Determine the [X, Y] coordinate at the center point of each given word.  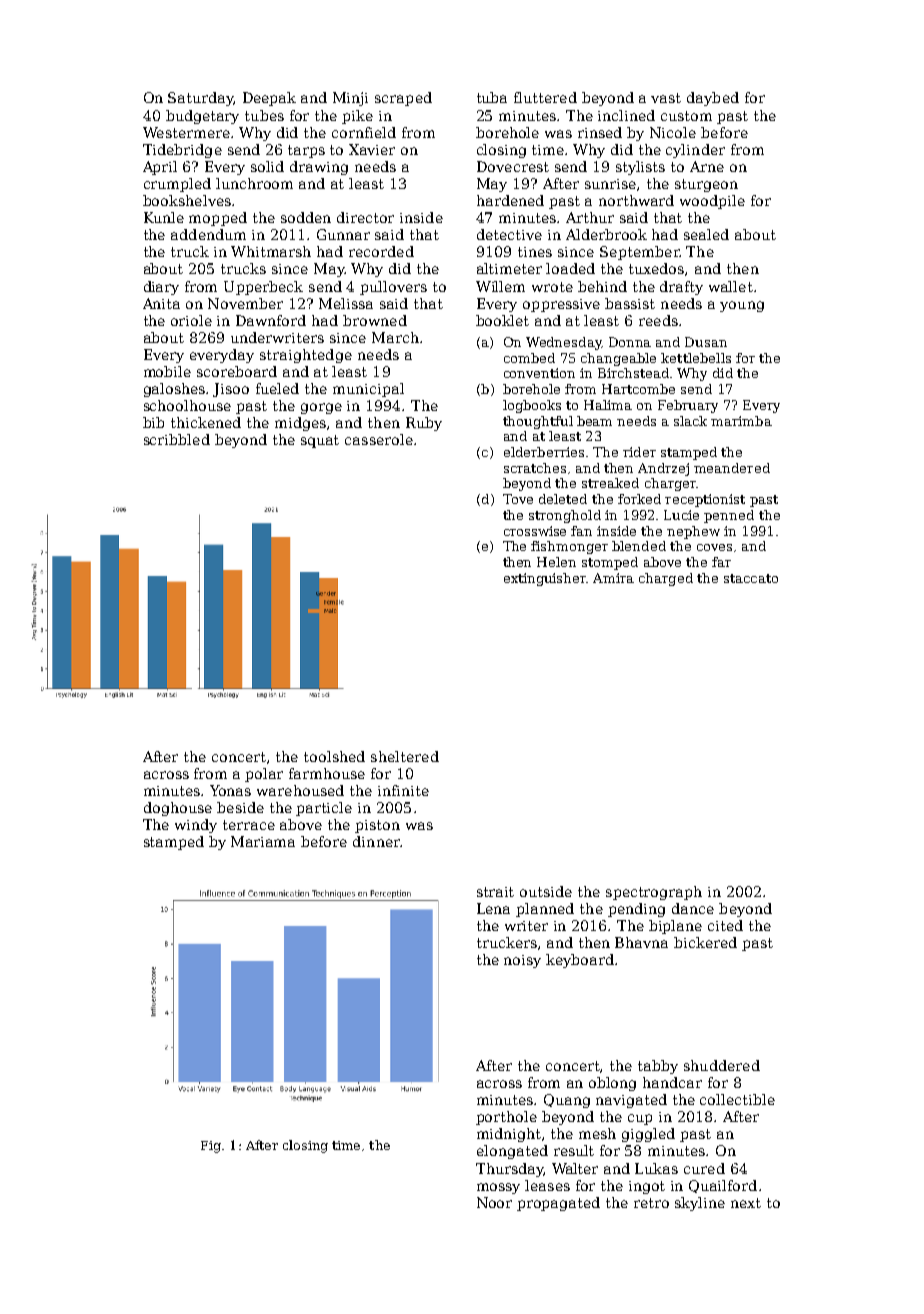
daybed [713, 99]
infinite [403, 790]
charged [666, 579]
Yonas [230, 790]
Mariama [263, 841]
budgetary [202, 117]
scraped [403, 99]
